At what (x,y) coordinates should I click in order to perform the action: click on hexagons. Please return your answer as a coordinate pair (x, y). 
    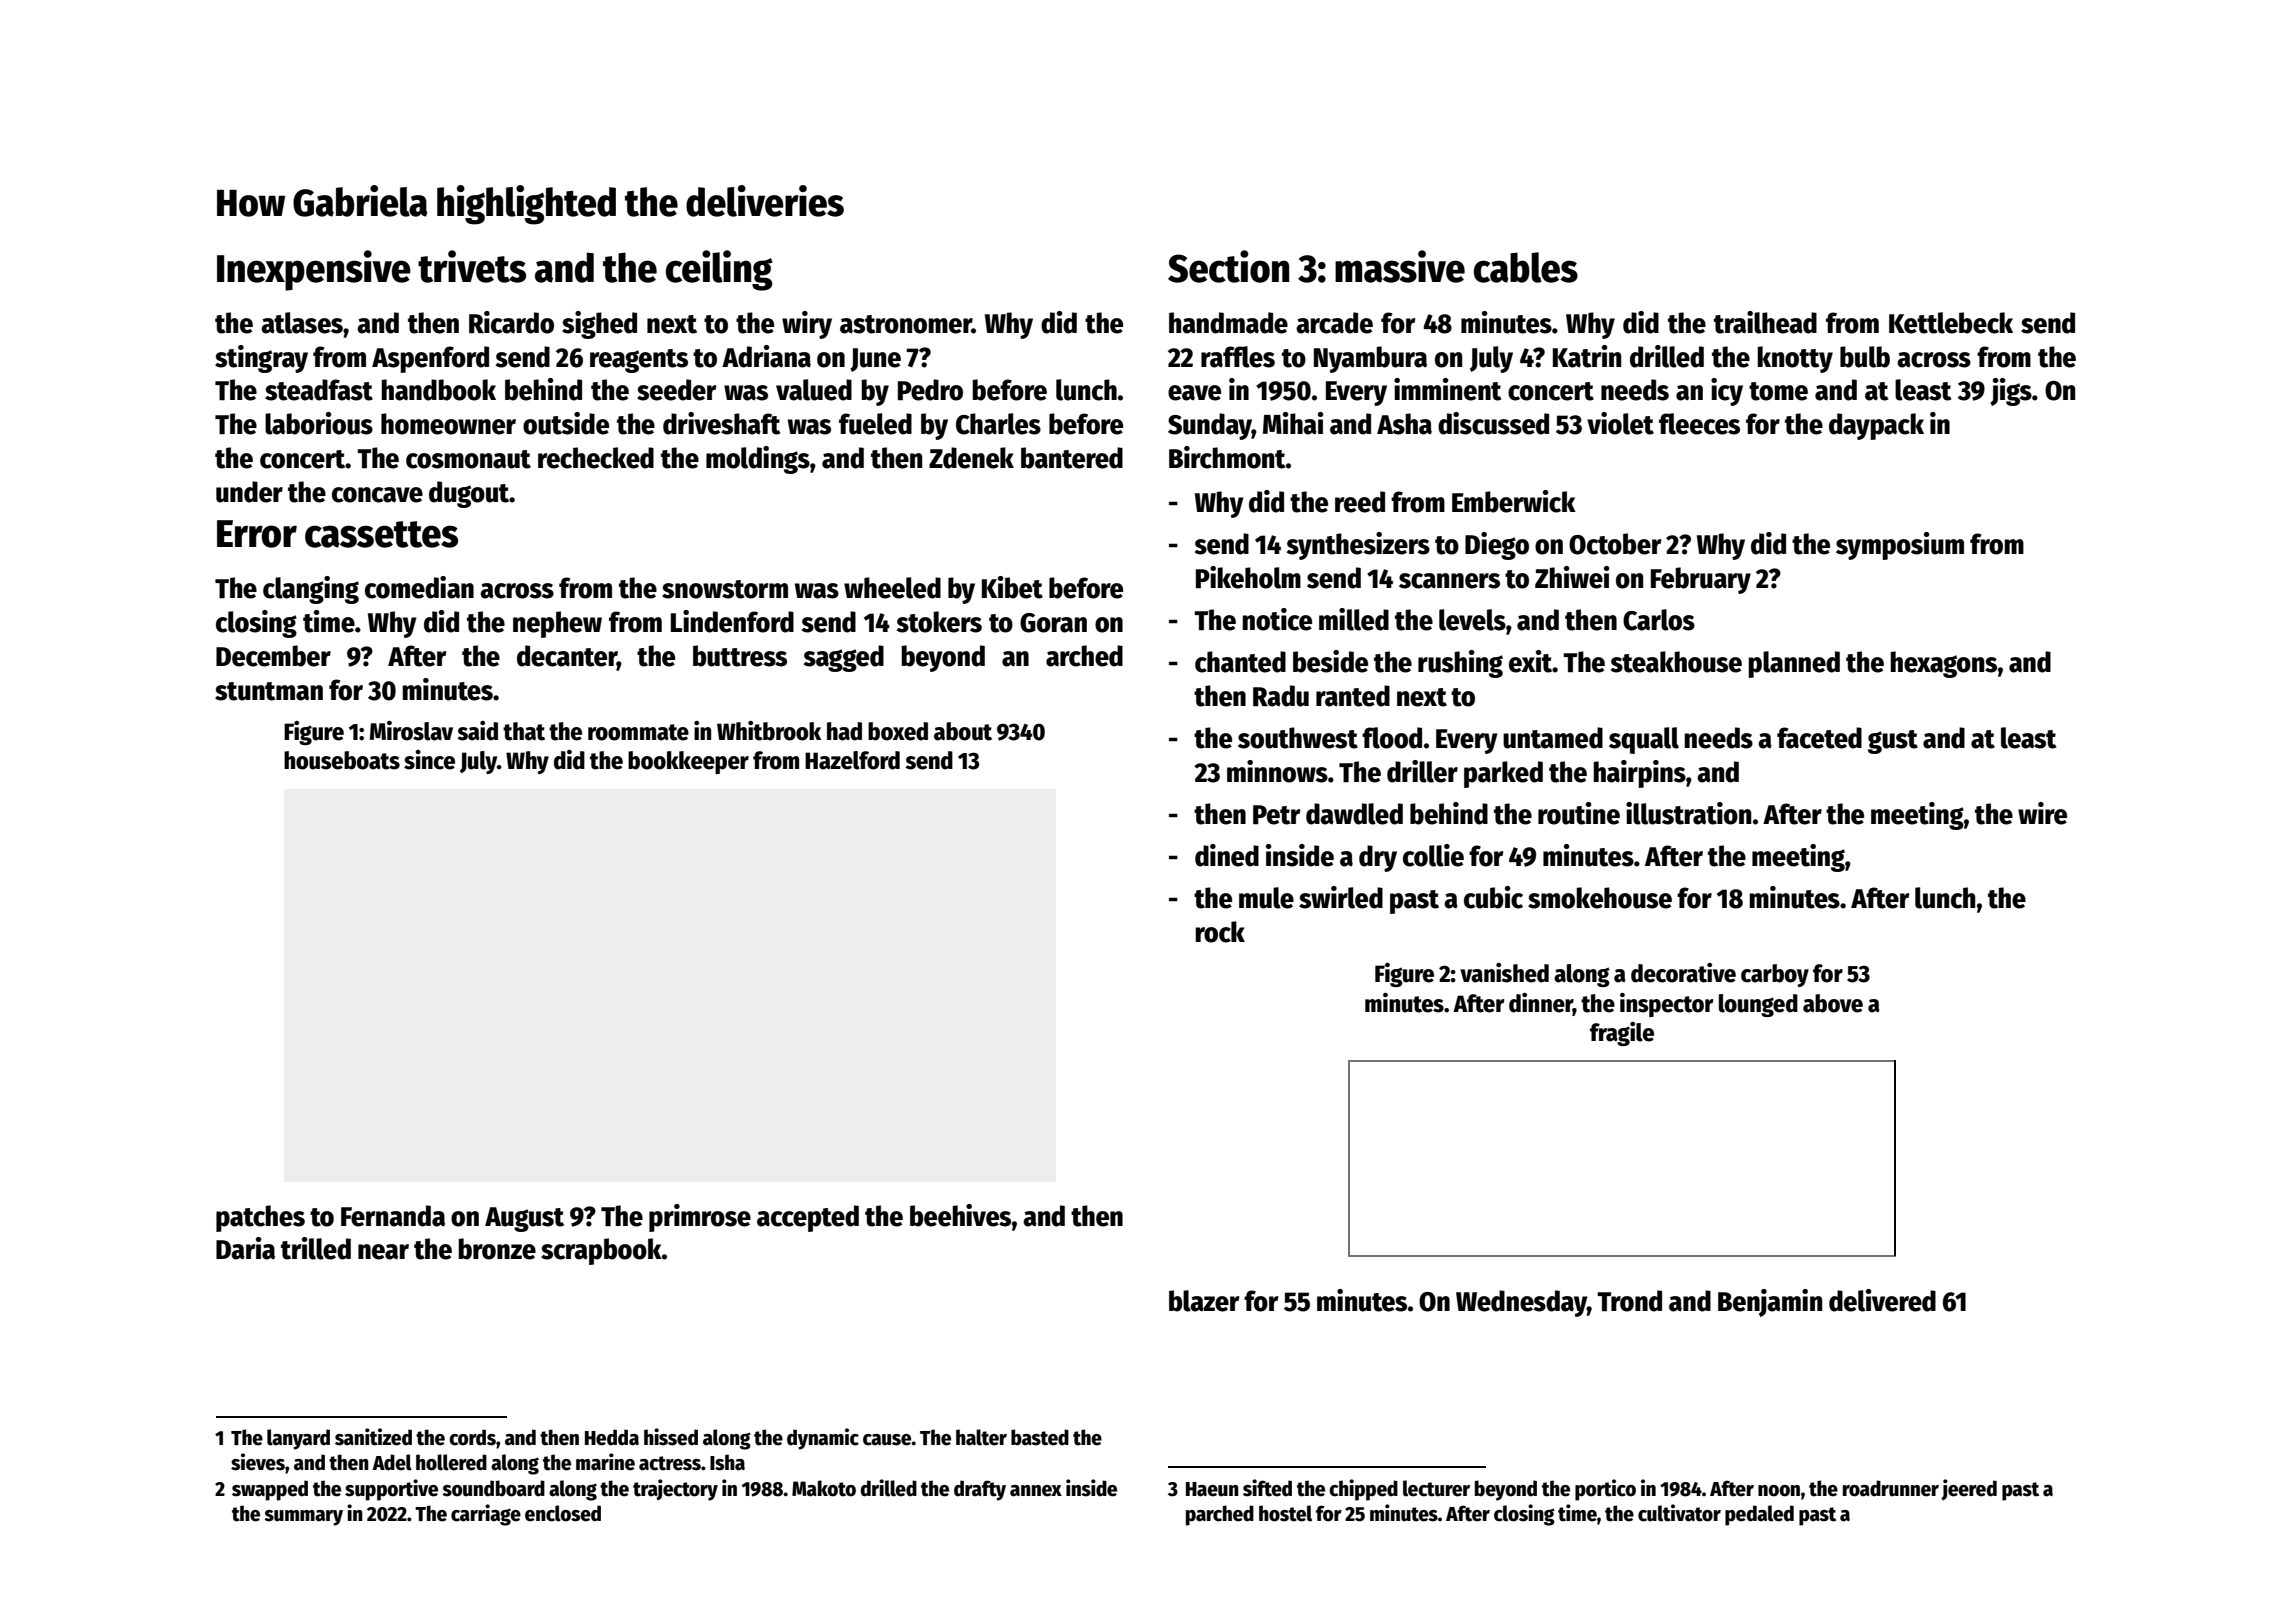
    Looking at the image, I should click on (1943, 664).
